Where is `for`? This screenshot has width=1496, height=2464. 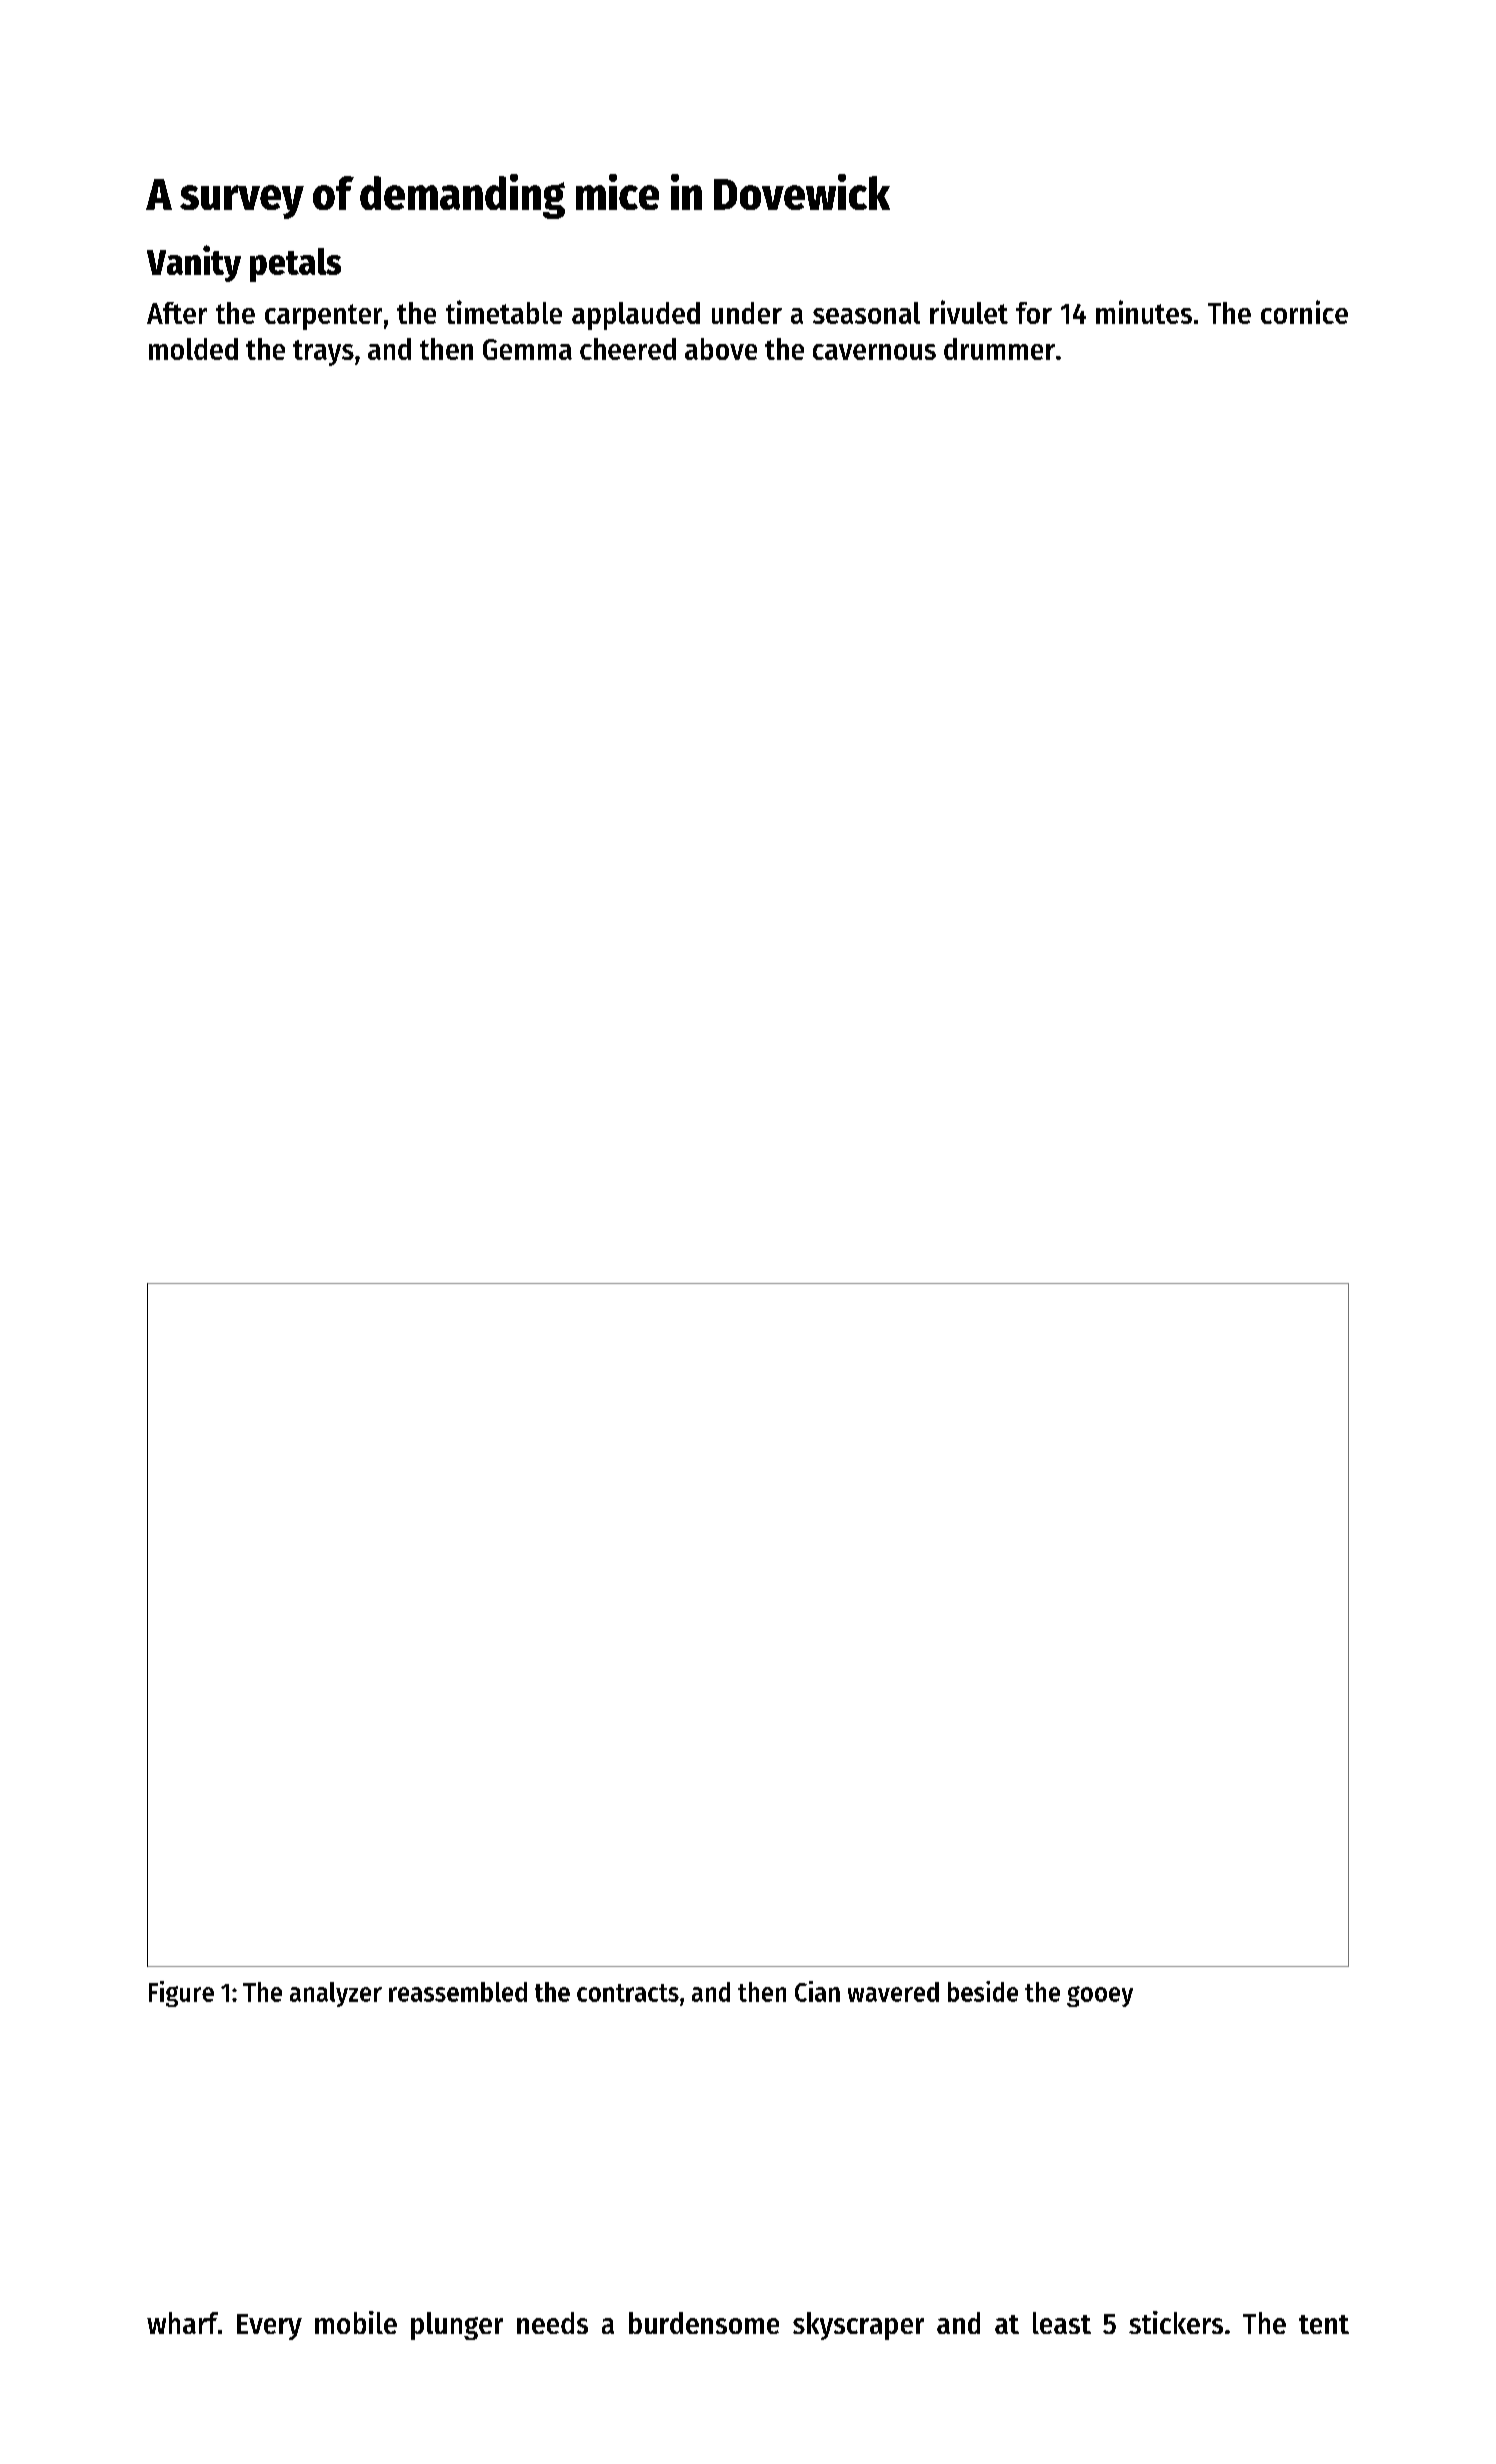 for is located at coordinates (1034, 313).
